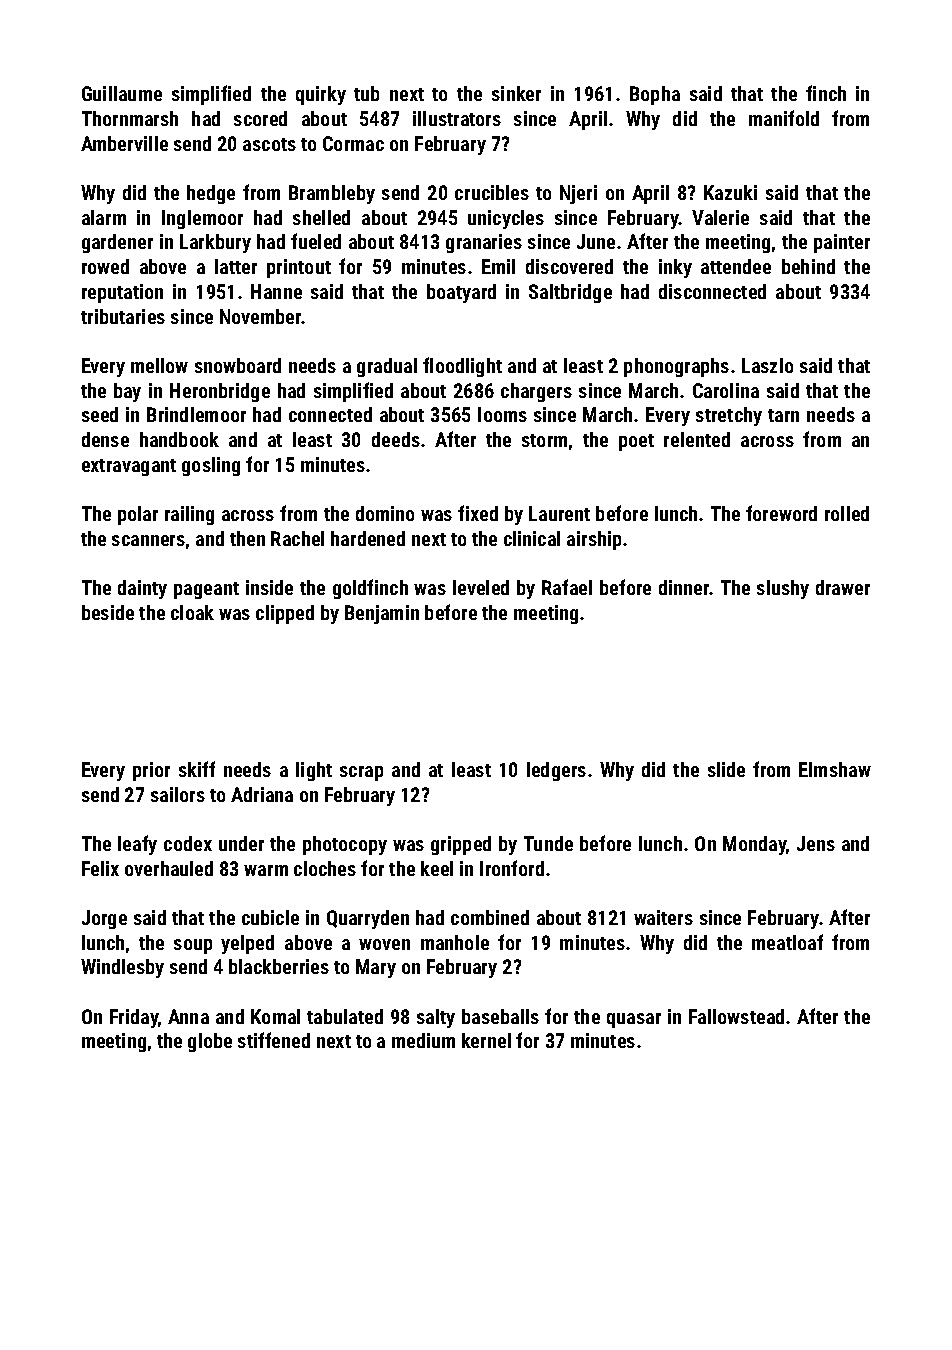 This document has height=1350, width=952. I want to click on Adriana, so click(262, 794).
